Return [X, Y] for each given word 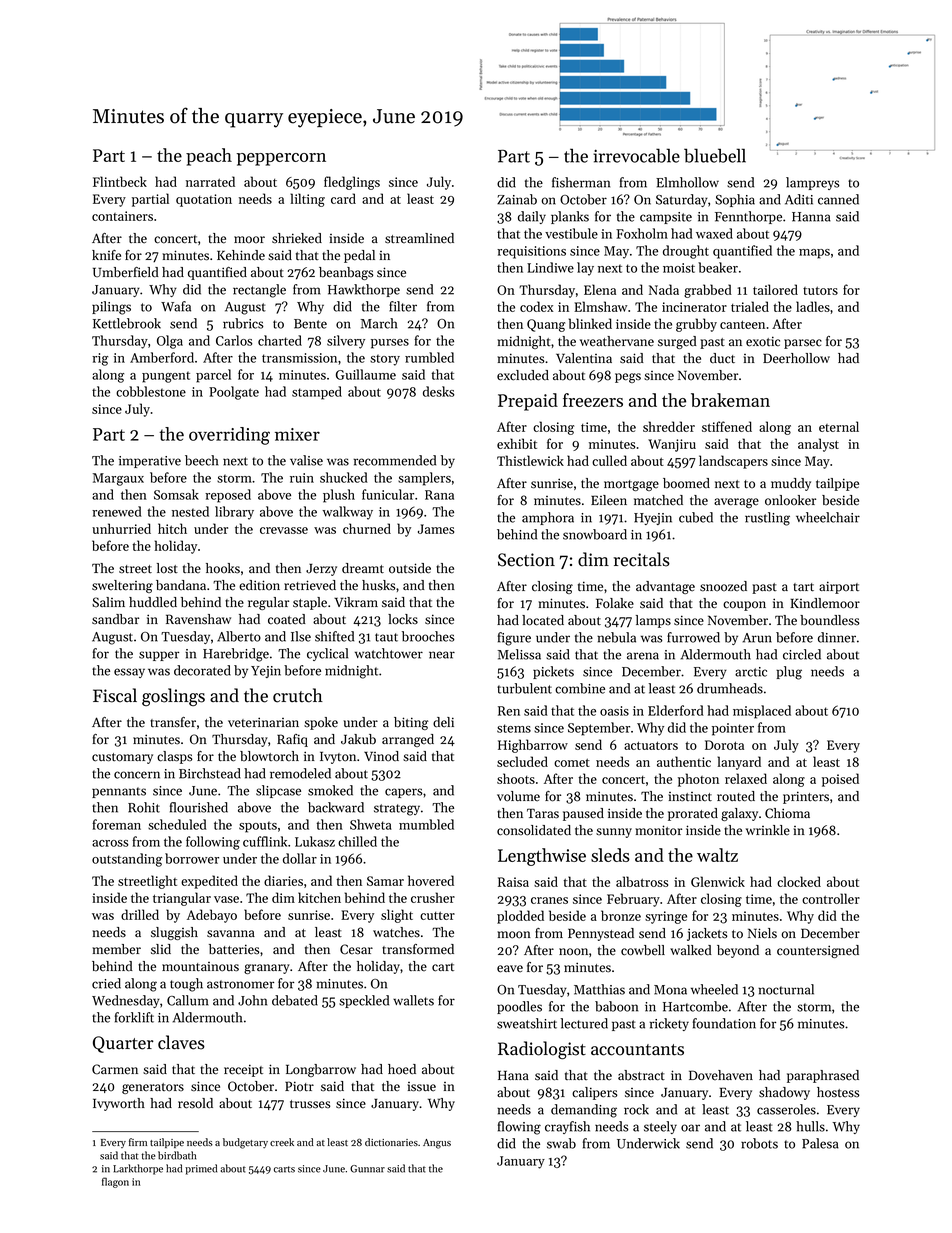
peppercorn [281, 159]
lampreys [813, 183]
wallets [413, 1000]
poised [840, 780]
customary [122, 758]
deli [443, 722]
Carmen [115, 1069]
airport [839, 587]
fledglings [352, 183]
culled [609, 460]
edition [259, 585]
